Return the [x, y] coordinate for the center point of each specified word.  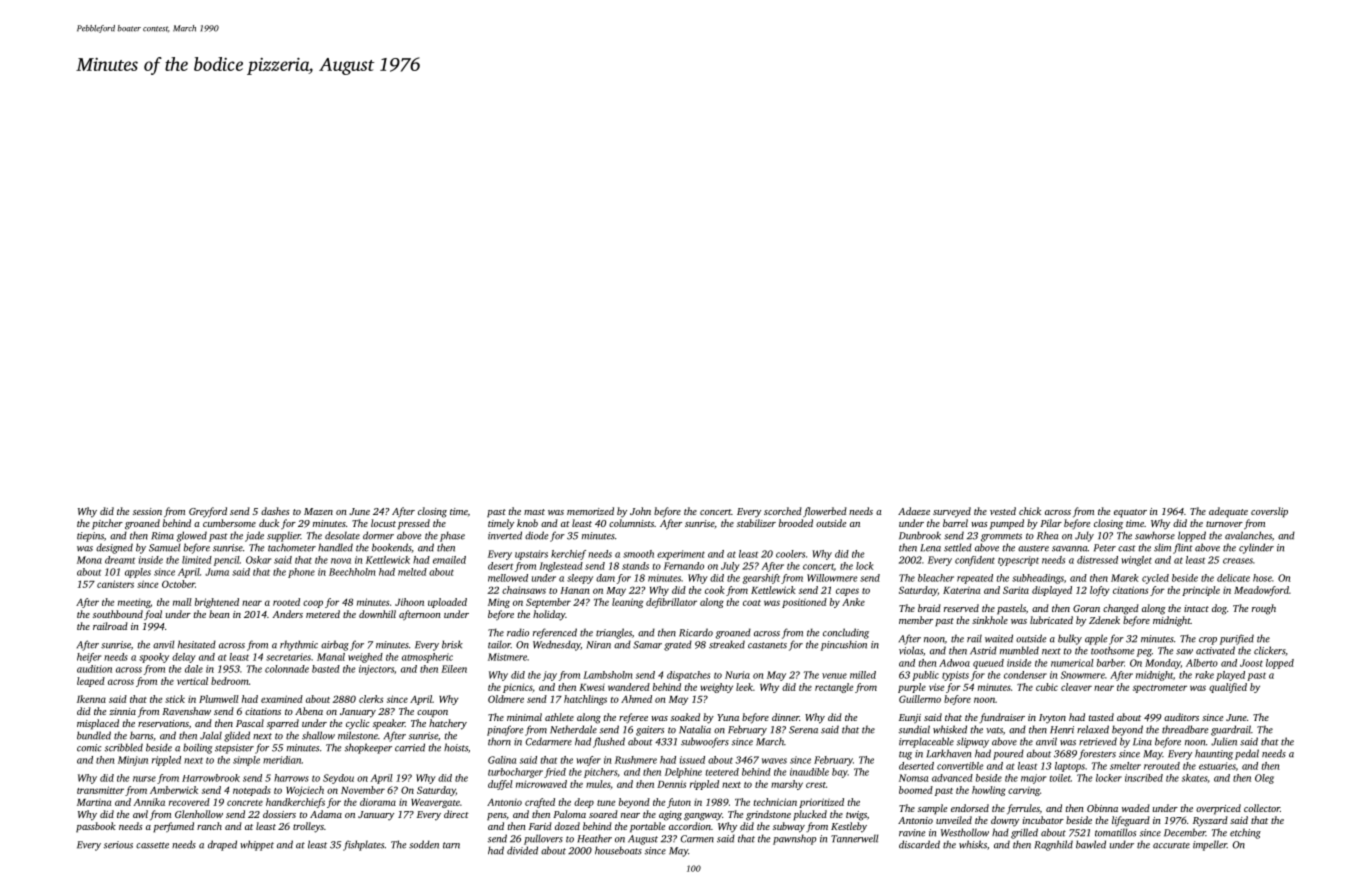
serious [118, 845]
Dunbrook [920, 535]
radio [518, 632]
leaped [91, 682]
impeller [1210, 845]
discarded [919, 844]
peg [1144, 653]
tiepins [90, 537]
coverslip [1269, 512]
